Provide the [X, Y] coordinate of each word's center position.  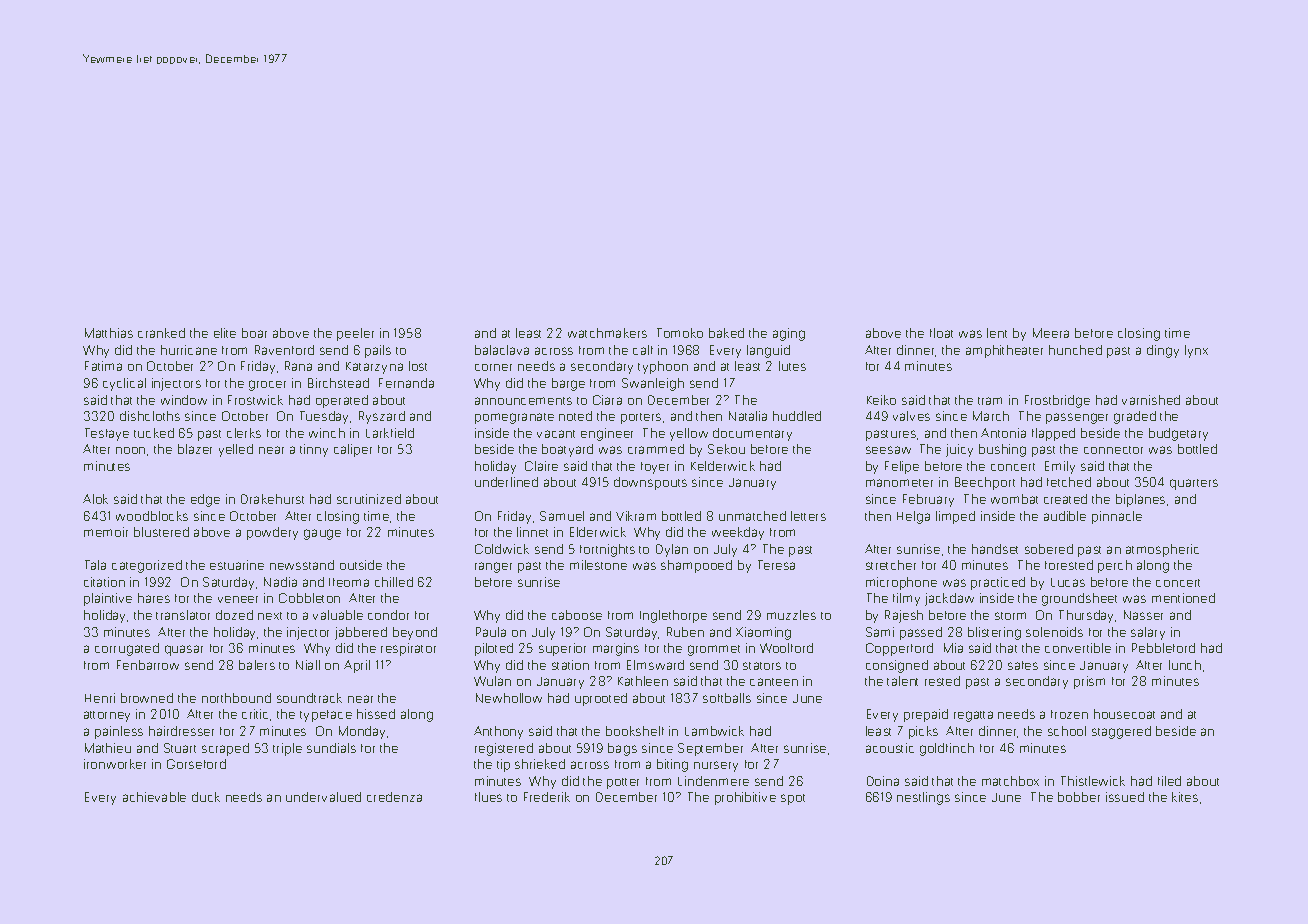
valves [911, 416]
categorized [147, 566]
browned [147, 698]
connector [1113, 450]
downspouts [650, 483]
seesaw [888, 450]
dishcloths [150, 416]
